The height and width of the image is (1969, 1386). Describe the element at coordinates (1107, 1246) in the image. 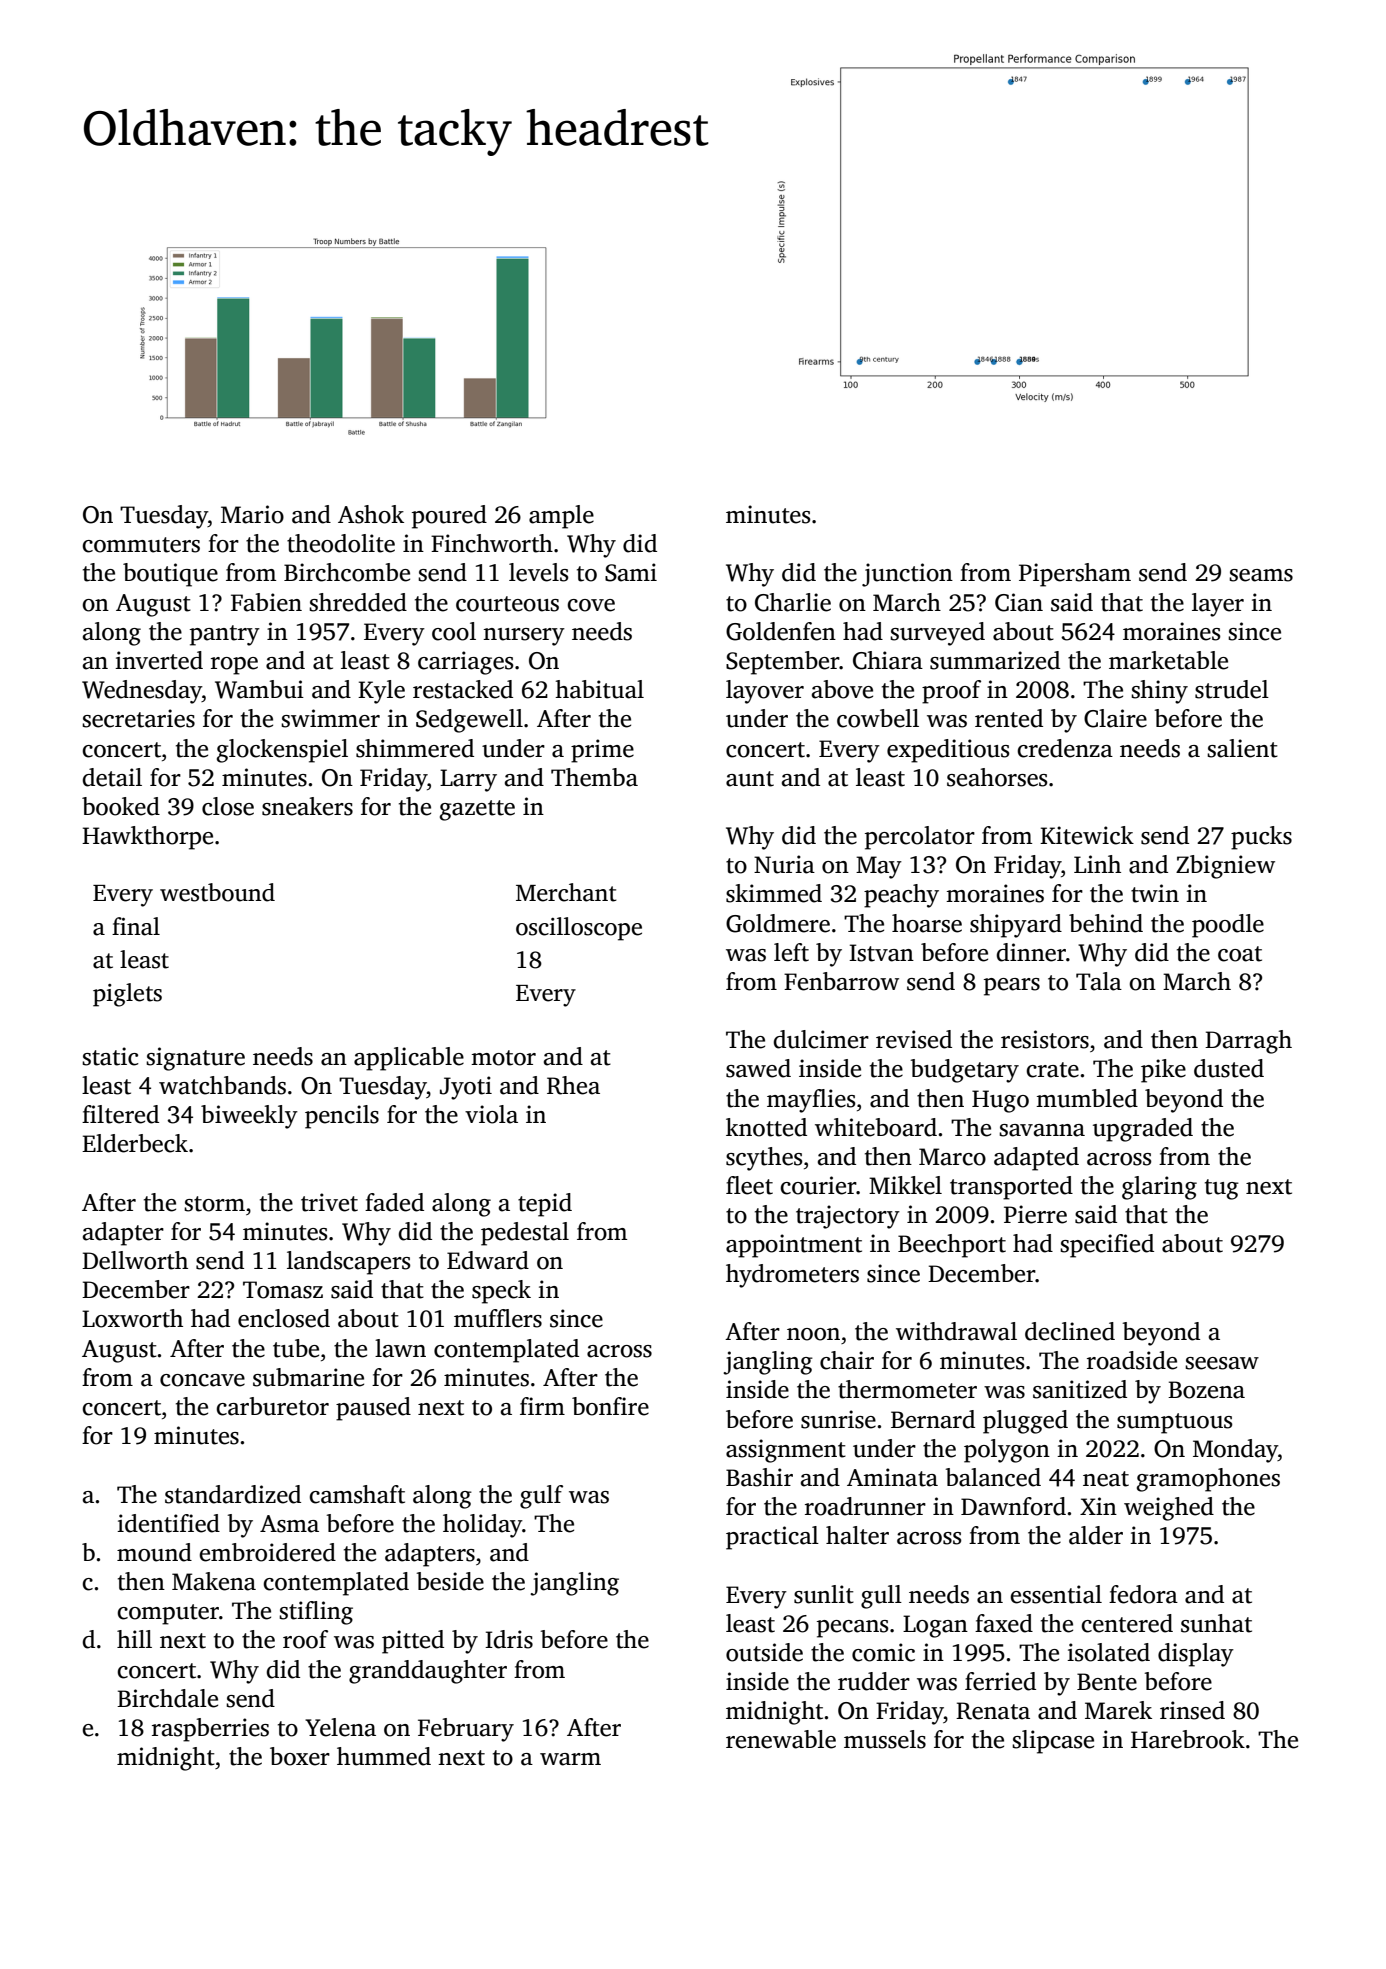

I see `specified` at that location.
